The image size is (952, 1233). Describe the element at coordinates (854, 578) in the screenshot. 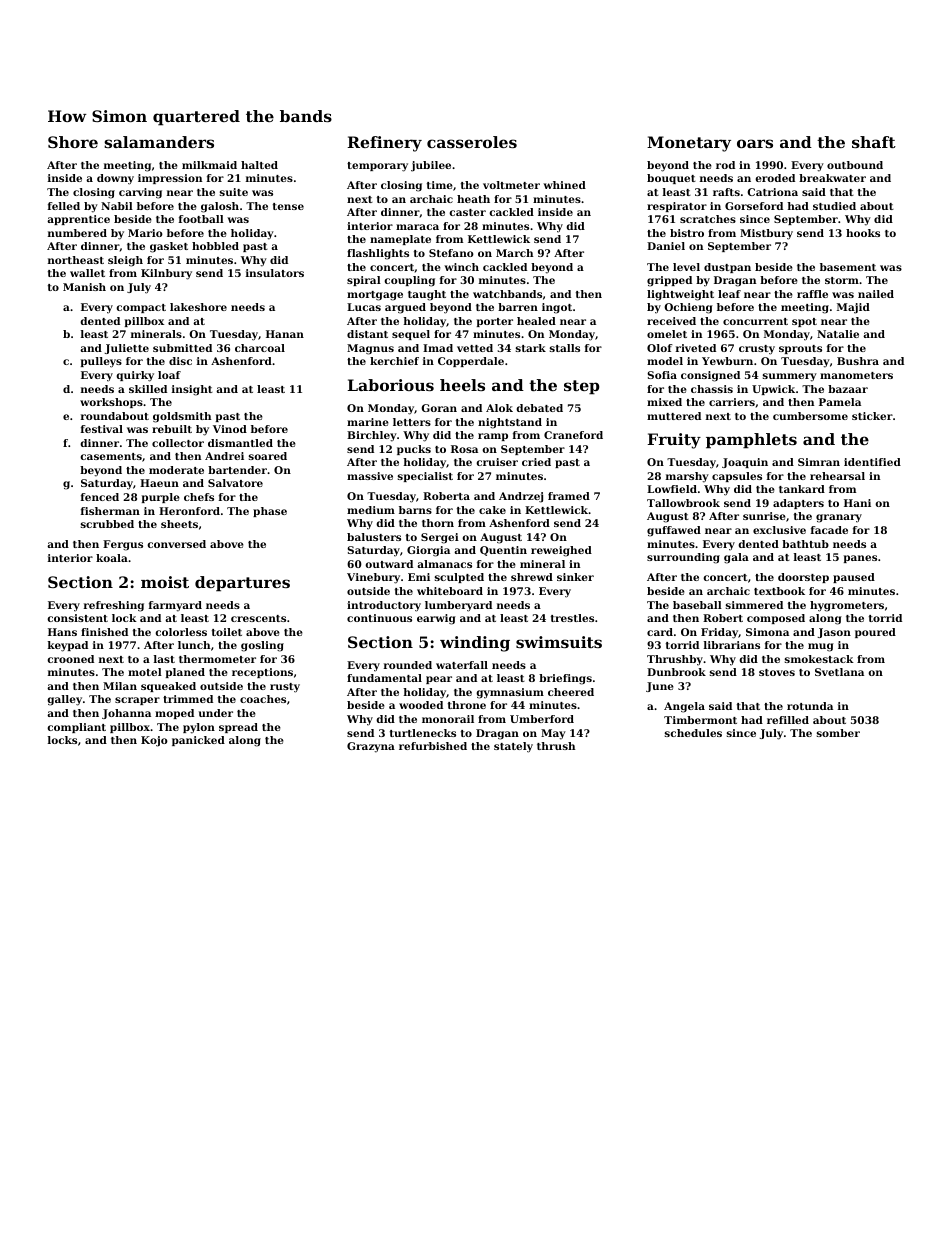

I see `paused` at that location.
